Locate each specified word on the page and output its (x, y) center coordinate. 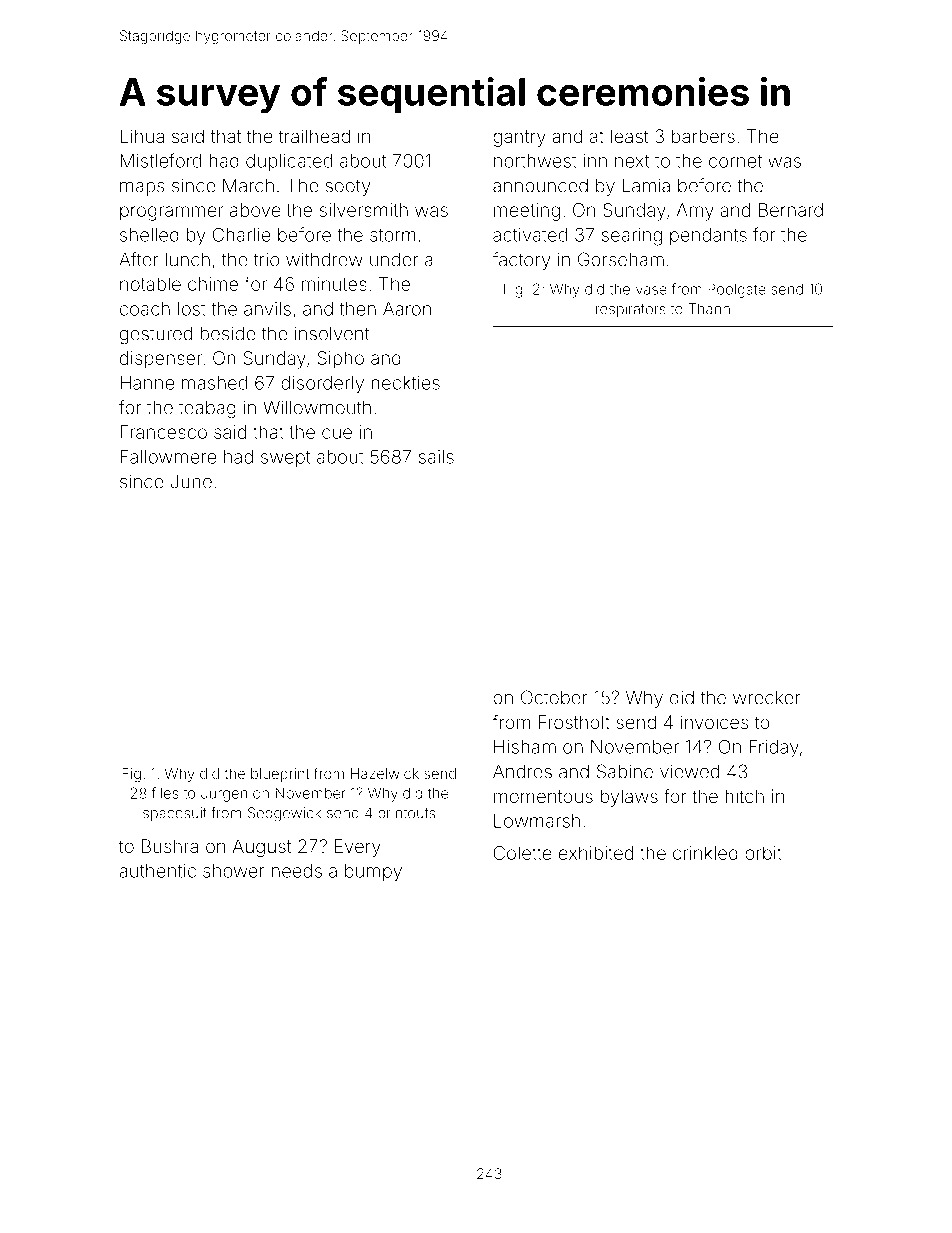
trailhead (314, 136)
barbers (703, 136)
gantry (519, 138)
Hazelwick (385, 773)
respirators (631, 310)
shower (234, 871)
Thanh (709, 309)
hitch (744, 796)
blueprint (280, 775)
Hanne (147, 383)
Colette (523, 853)
